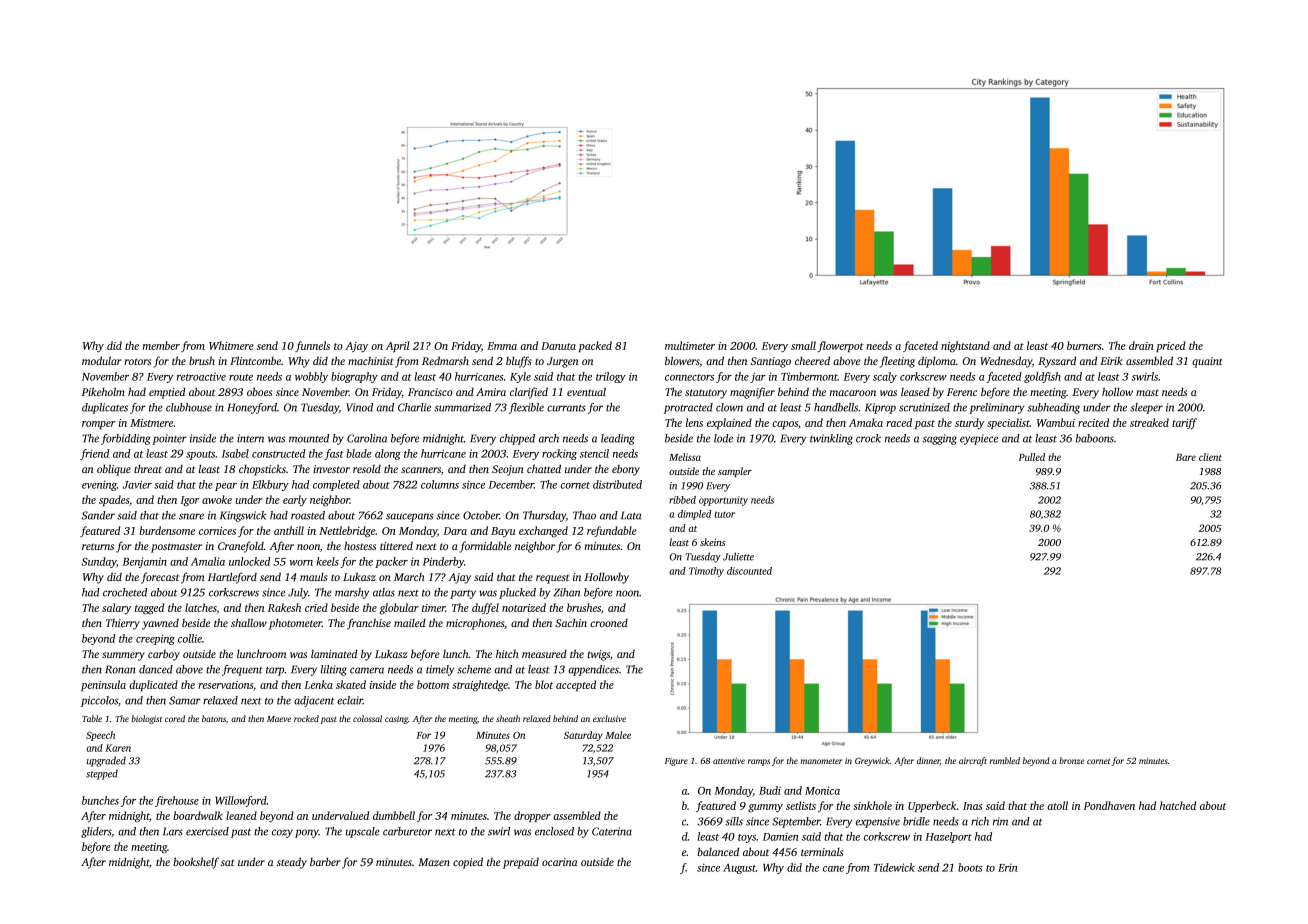 This document has width=1308, height=924. I want to click on party, so click(463, 594).
